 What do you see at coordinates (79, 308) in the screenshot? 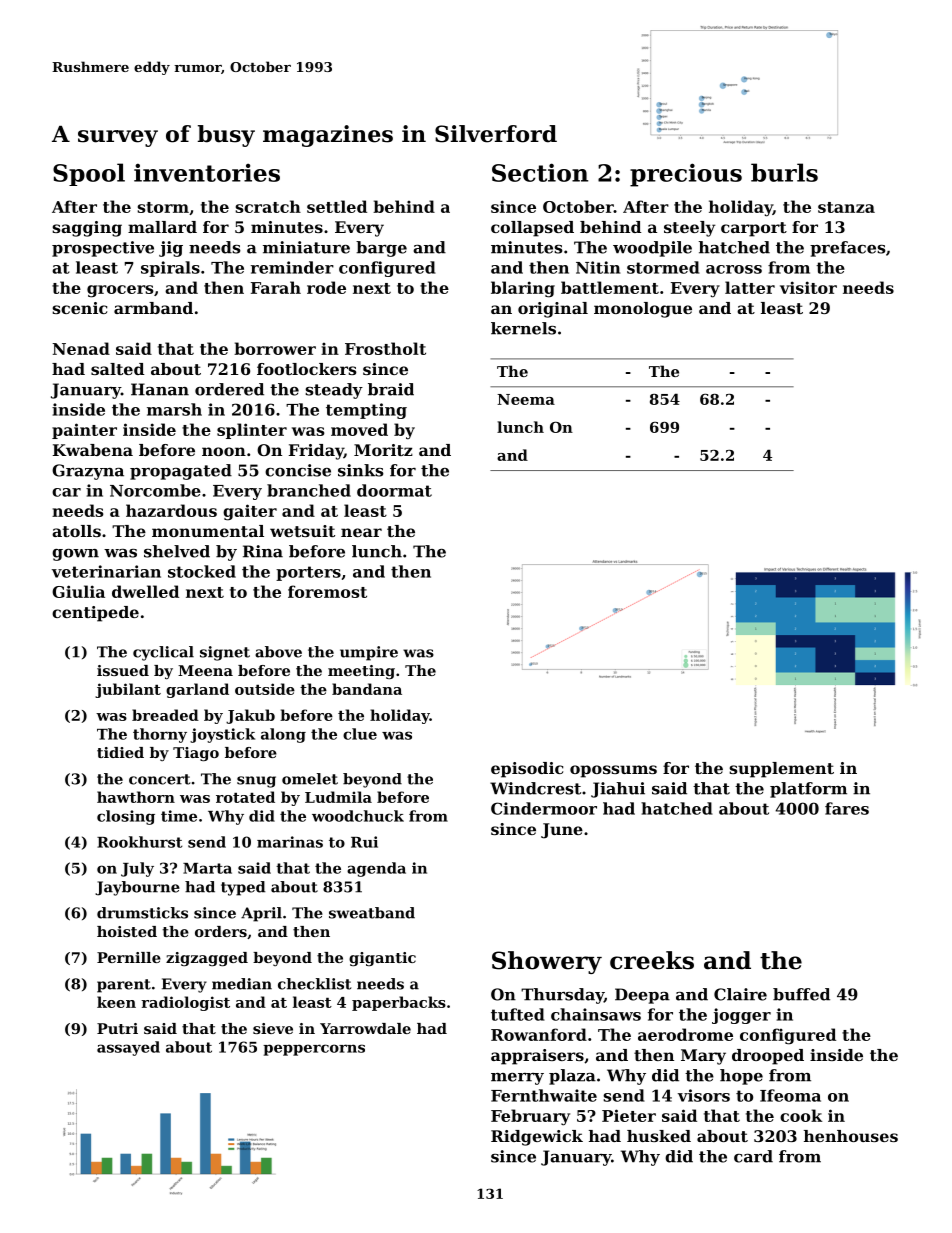
I see `scenic` at bounding box center [79, 308].
